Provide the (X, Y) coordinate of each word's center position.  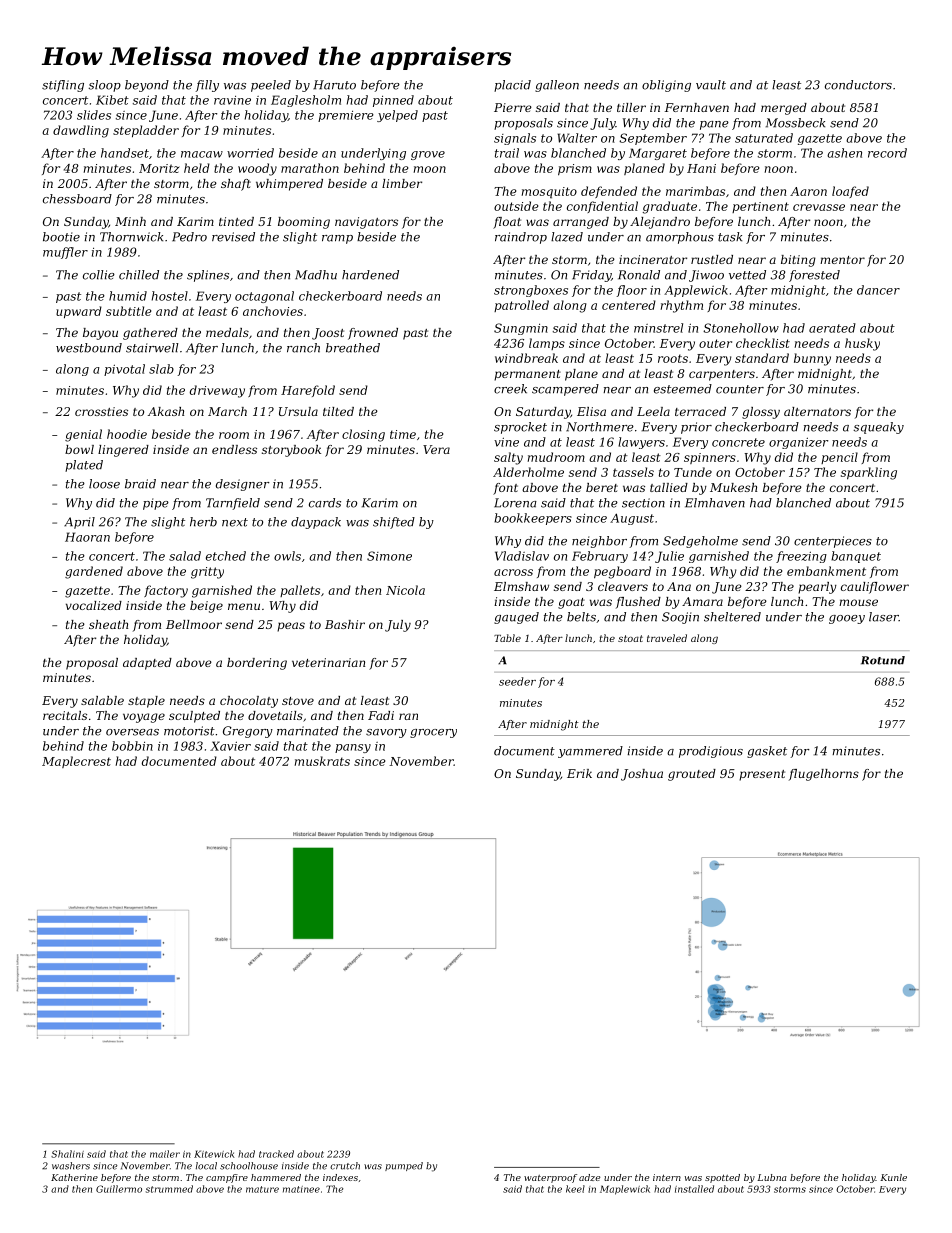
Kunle (893, 1177)
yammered (590, 752)
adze (589, 1177)
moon (429, 169)
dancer (878, 290)
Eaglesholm (306, 101)
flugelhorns (824, 775)
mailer (165, 1154)
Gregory (248, 732)
